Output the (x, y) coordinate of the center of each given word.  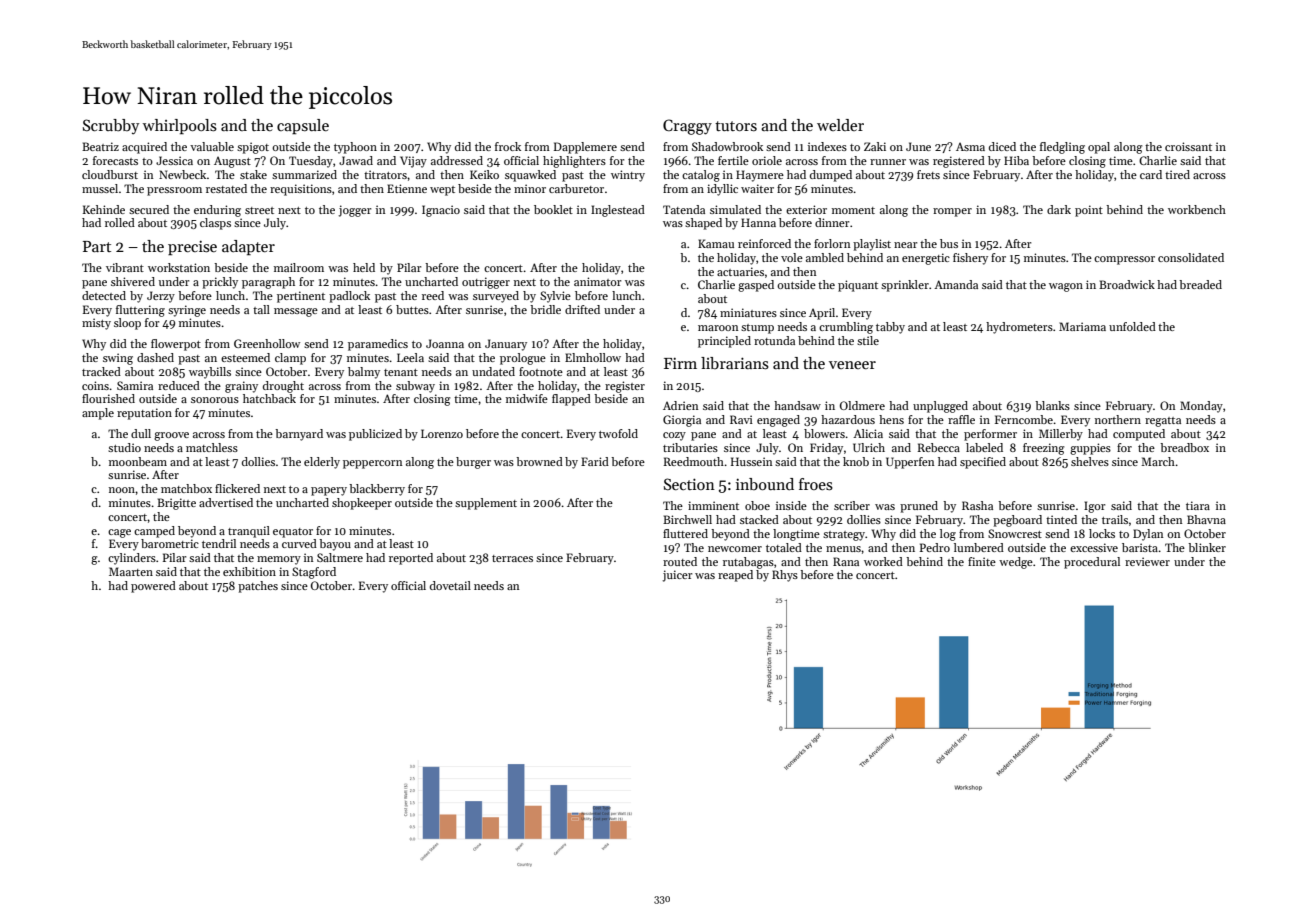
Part (97, 246)
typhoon (355, 148)
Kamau (716, 243)
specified (983, 463)
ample (98, 414)
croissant (1188, 146)
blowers (824, 433)
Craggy (687, 127)
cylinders (132, 559)
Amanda (956, 284)
